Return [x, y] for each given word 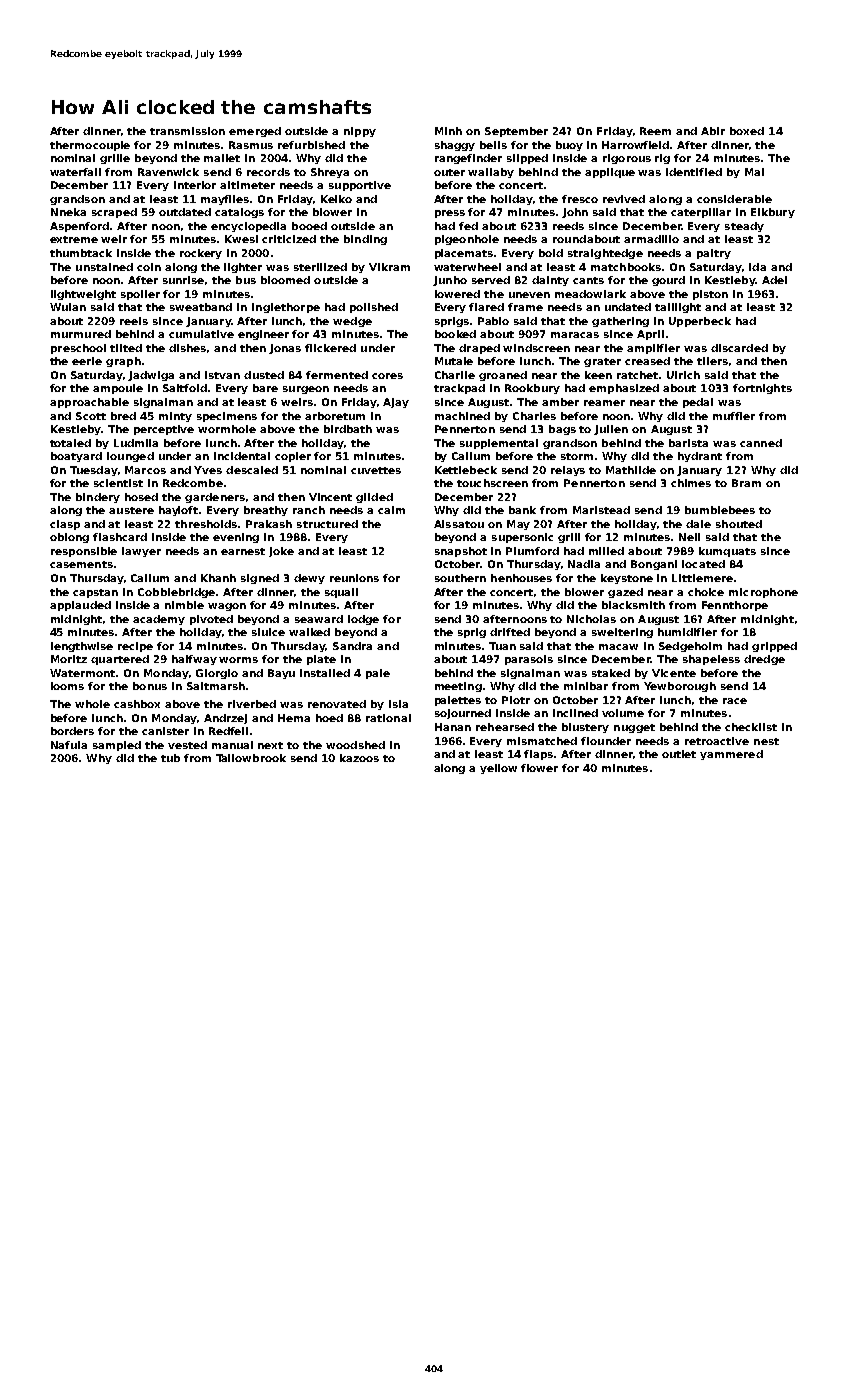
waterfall [75, 172]
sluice [268, 632]
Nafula [69, 745]
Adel [774, 280]
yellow [498, 769]
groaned [503, 376]
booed [309, 226]
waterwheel [467, 267]
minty [175, 417]
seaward [319, 619]
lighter [243, 268]
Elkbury [773, 213]
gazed [625, 593]
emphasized [624, 389]
